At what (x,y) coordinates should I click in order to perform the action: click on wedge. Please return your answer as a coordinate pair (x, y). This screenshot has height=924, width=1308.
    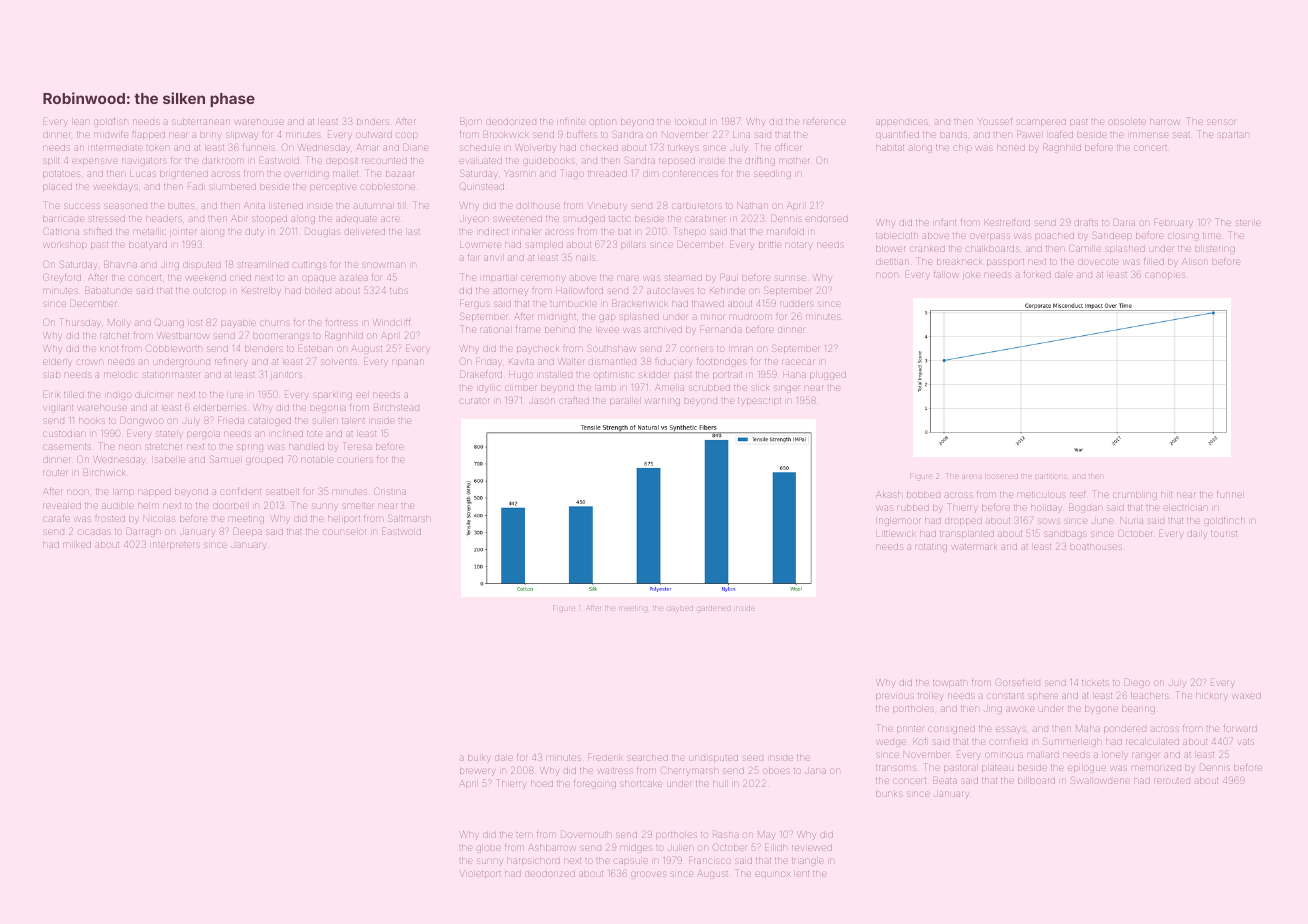
    Looking at the image, I should click on (891, 743).
